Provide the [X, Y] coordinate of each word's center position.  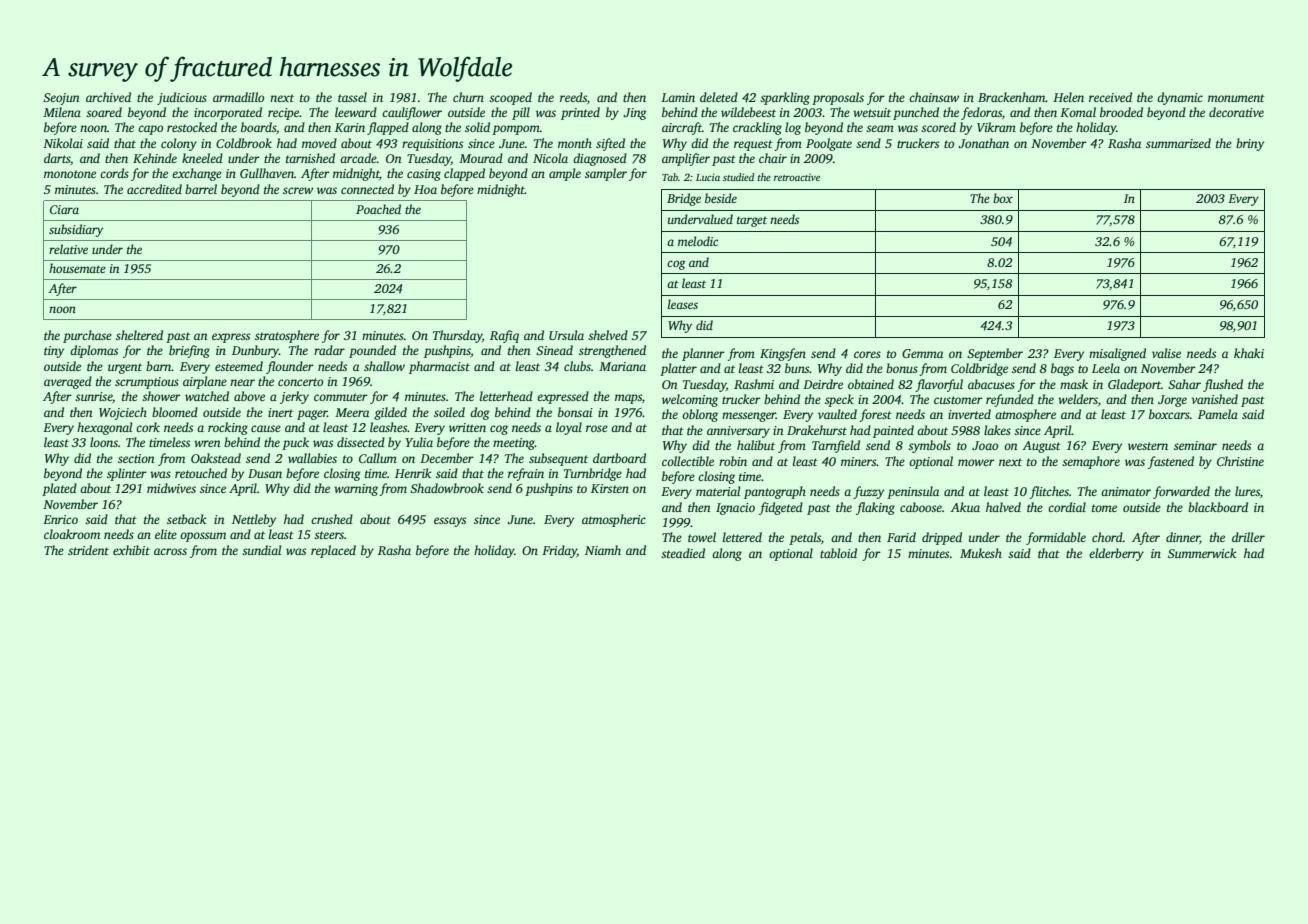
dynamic [1180, 98]
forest [875, 415]
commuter [341, 397]
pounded [372, 351]
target [752, 221]
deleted [719, 97]
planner [703, 354]
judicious [182, 98]
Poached [378, 209]
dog [479, 413]
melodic [698, 241]
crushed [332, 519]
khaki [1249, 353]
